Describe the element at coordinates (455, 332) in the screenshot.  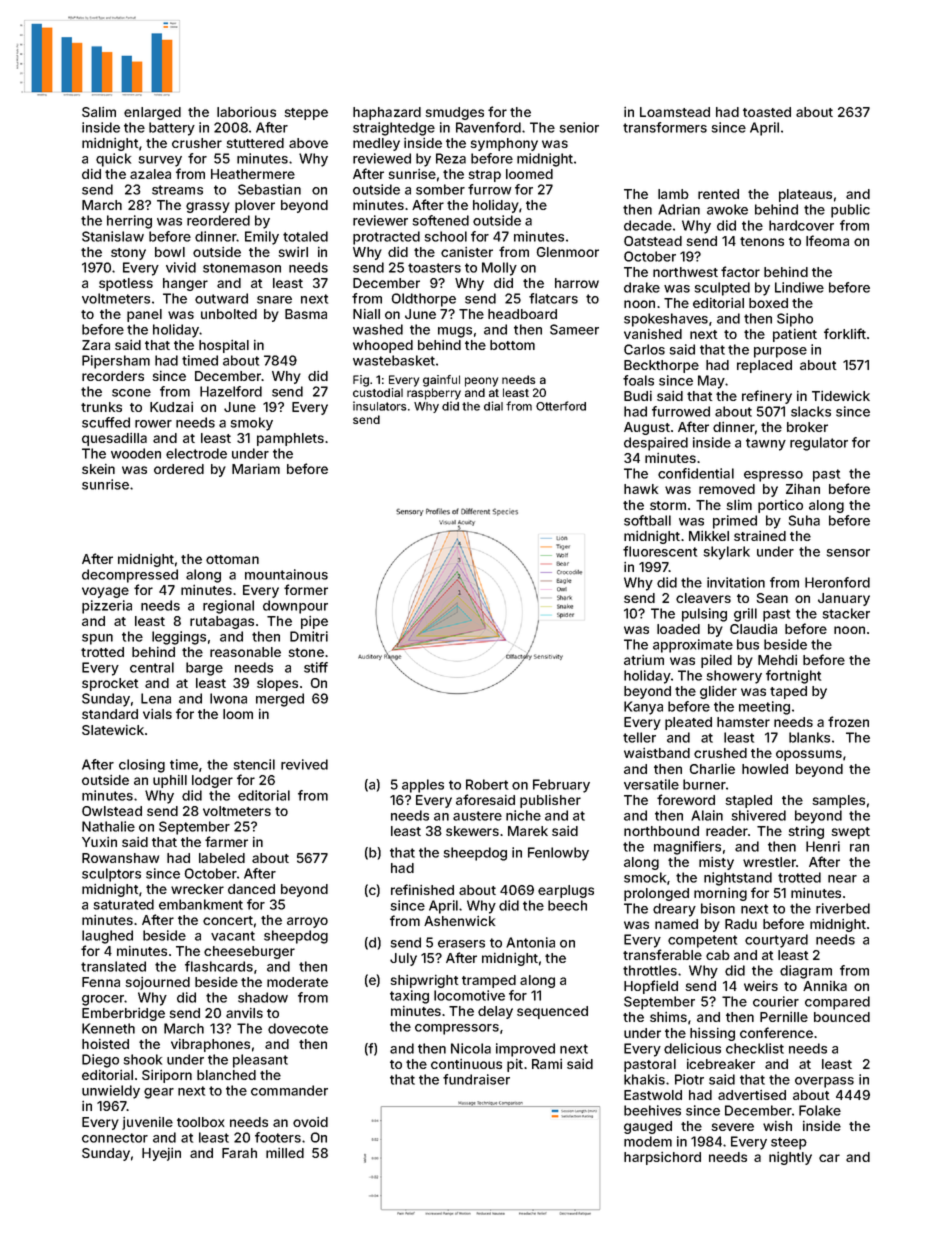
I see `mugs` at that location.
